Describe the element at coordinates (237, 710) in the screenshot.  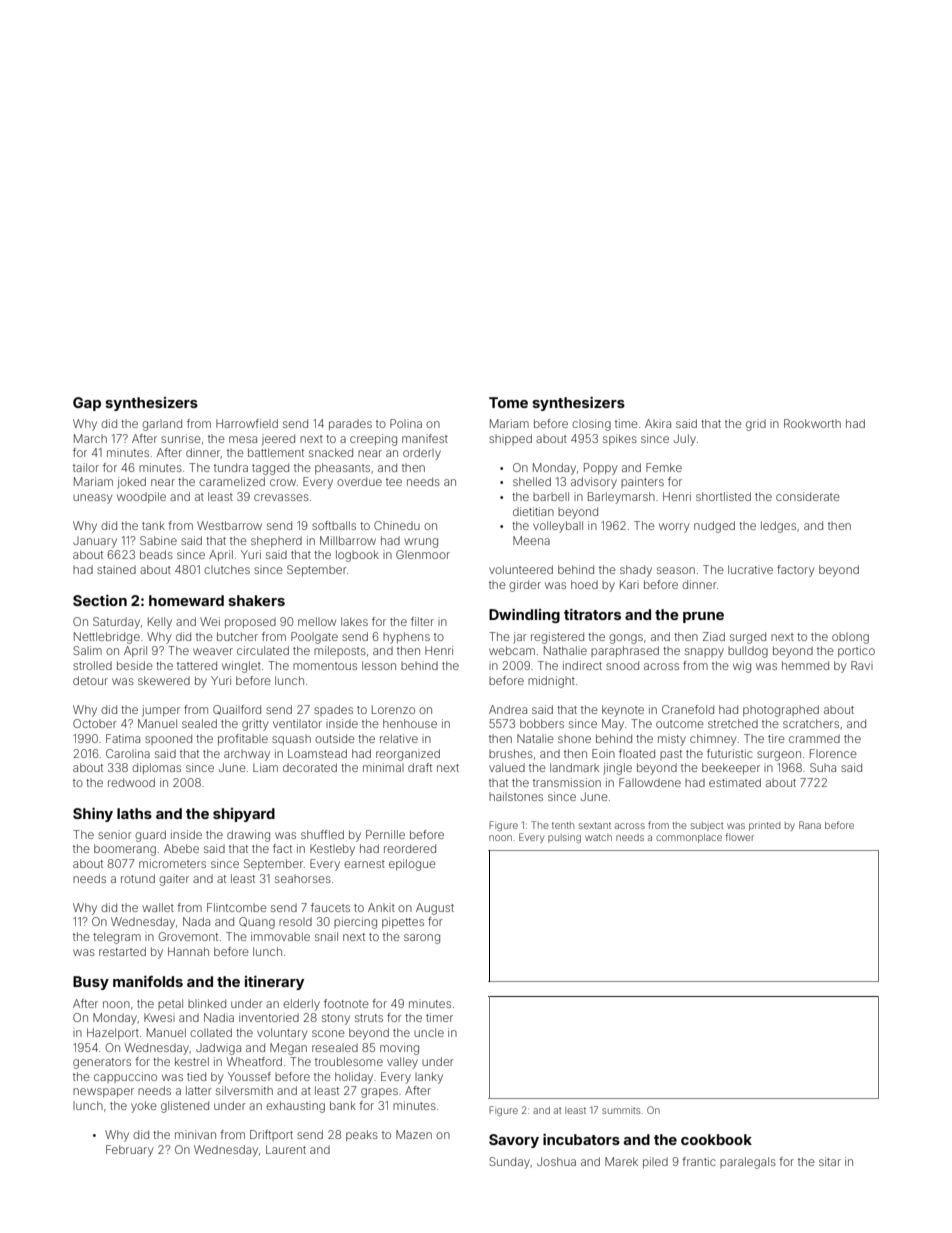
I see `Quailford` at that location.
